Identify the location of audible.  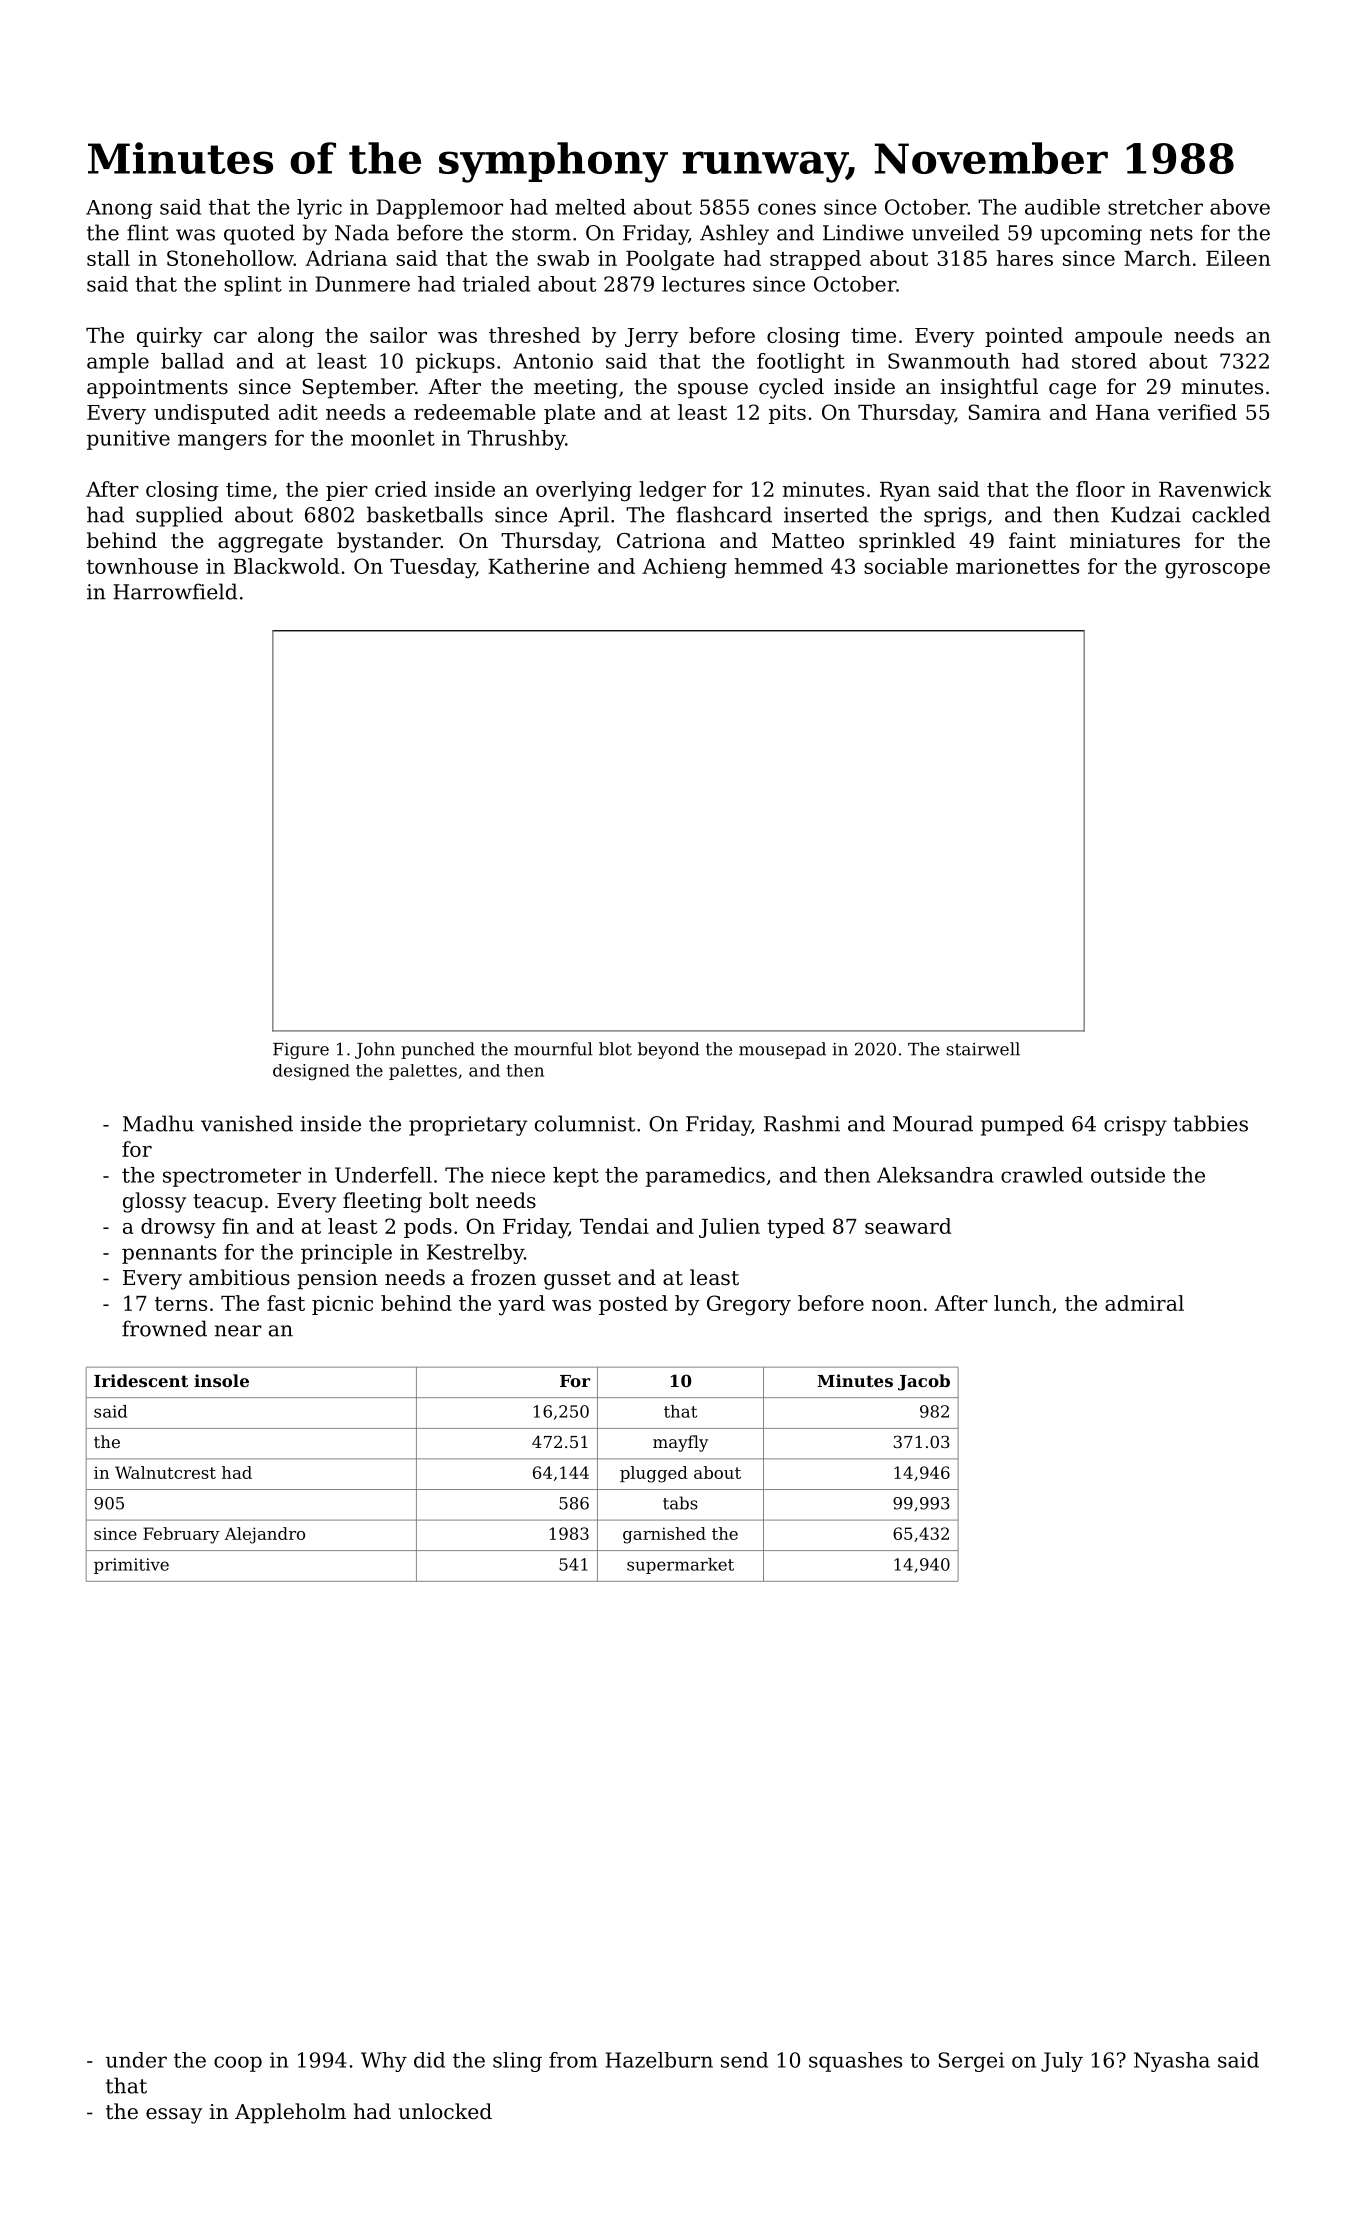
(1062, 207).
